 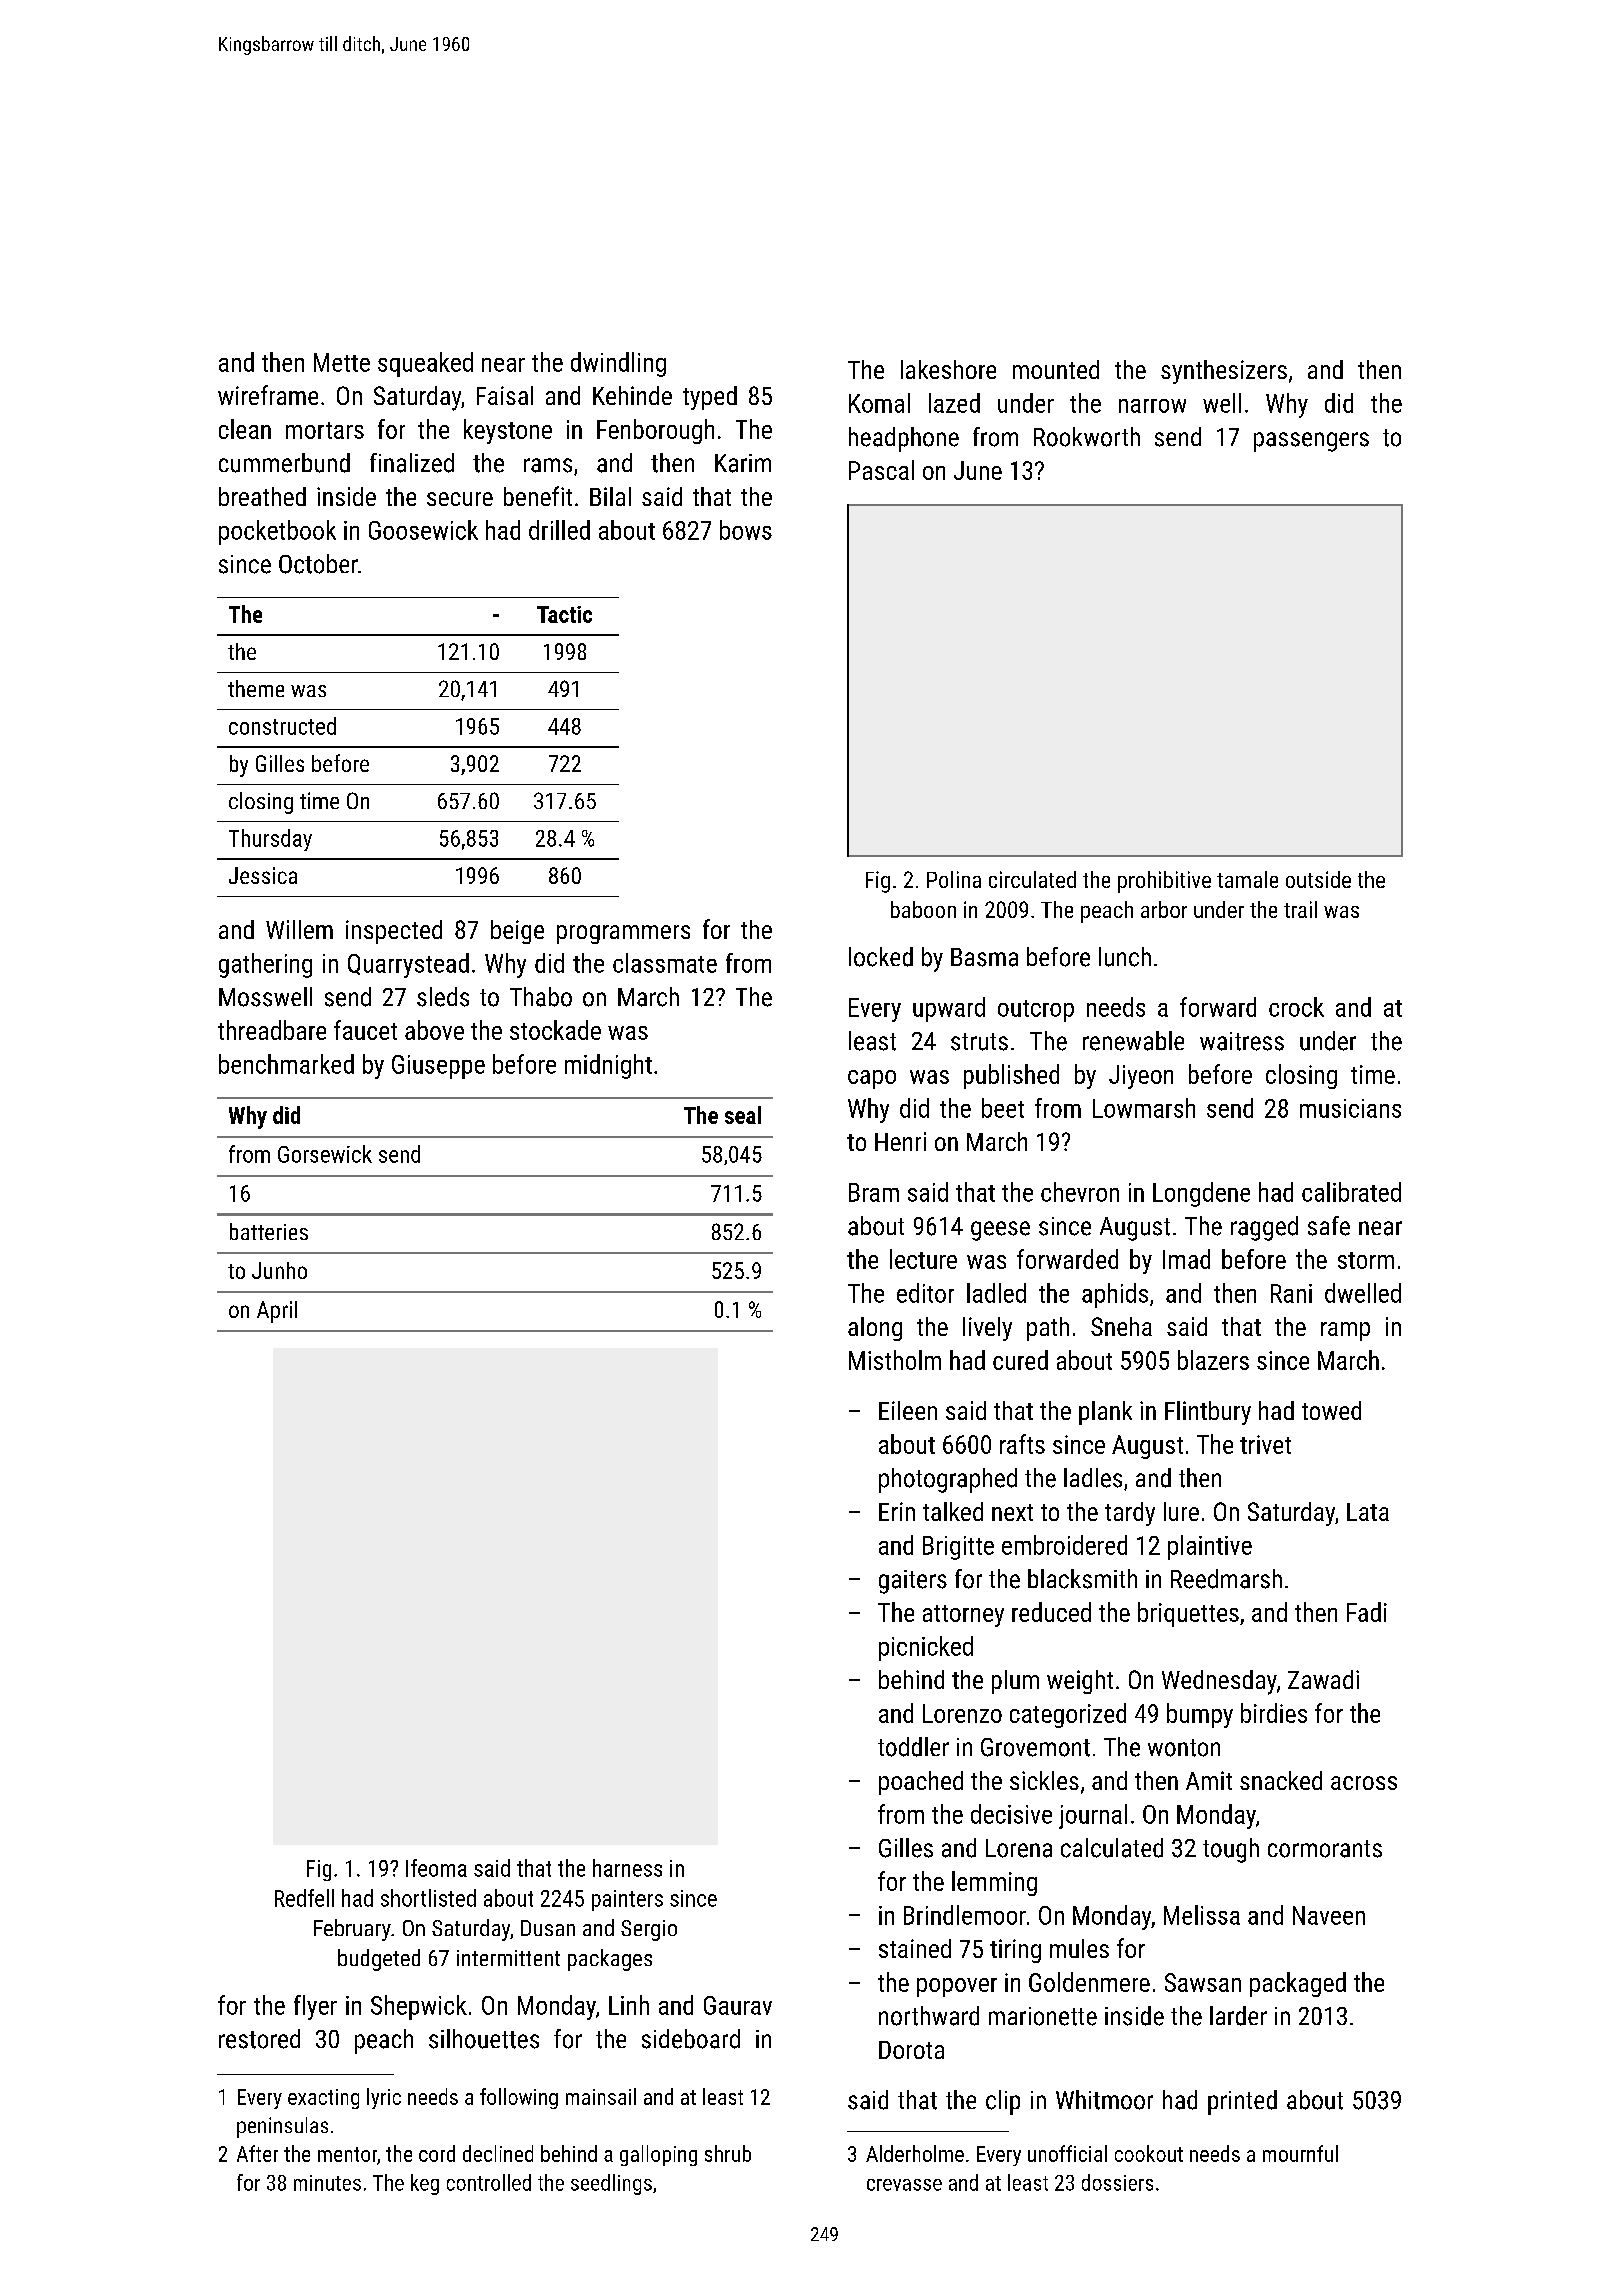 What do you see at coordinates (1056, 369) in the screenshot?
I see `mounted` at bounding box center [1056, 369].
